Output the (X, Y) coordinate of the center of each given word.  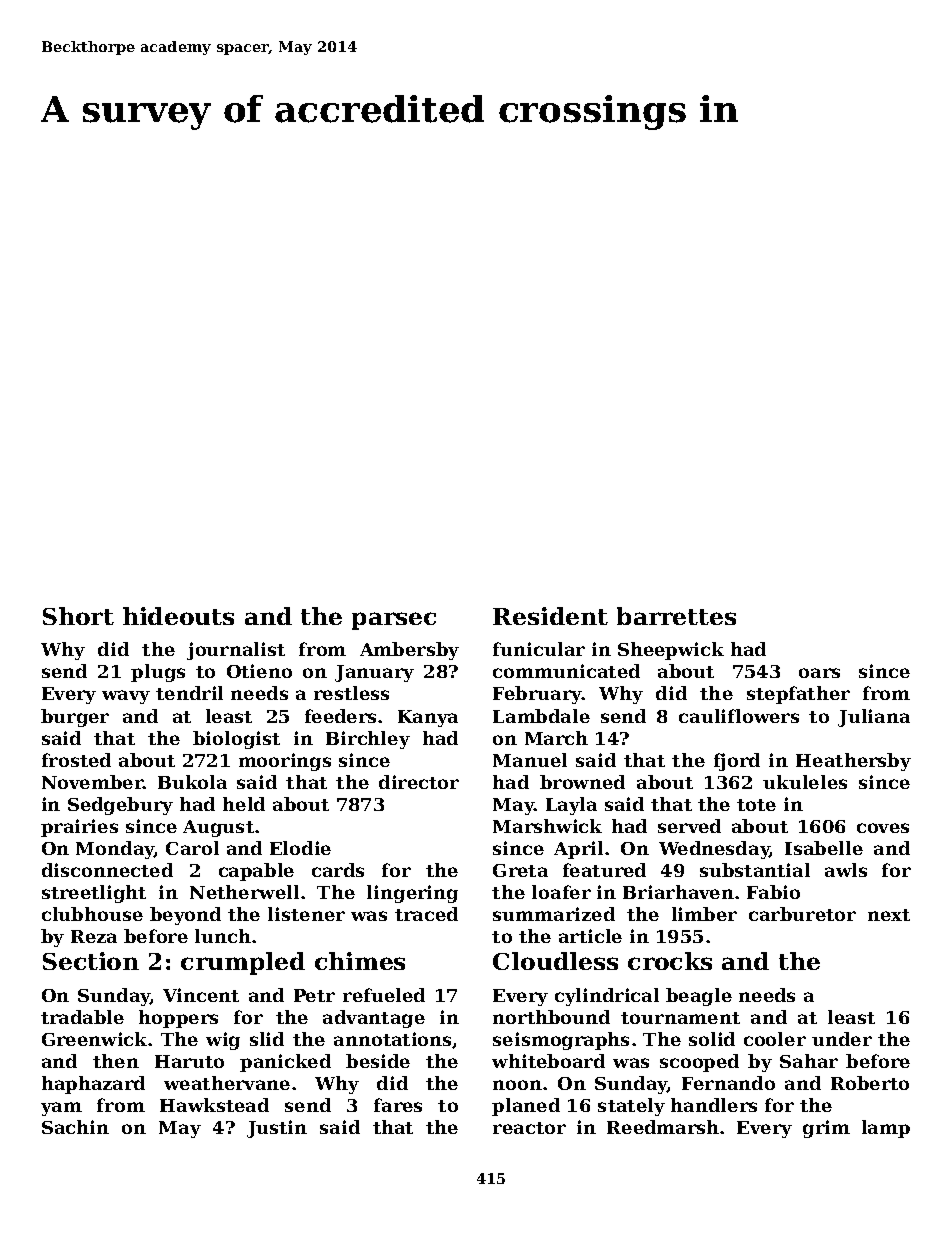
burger (75, 718)
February (537, 695)
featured (604, 870)
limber (704, 914)
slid (267, 1039)
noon (517, 1085)
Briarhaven (678, 892)
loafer (561, 892)
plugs (158, 673)
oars (819, 673)
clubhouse (92, 914)
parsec (394, 621)
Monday (115, 850)
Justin (277, 1129)
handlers (714, 1105)
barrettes (676, 616)
